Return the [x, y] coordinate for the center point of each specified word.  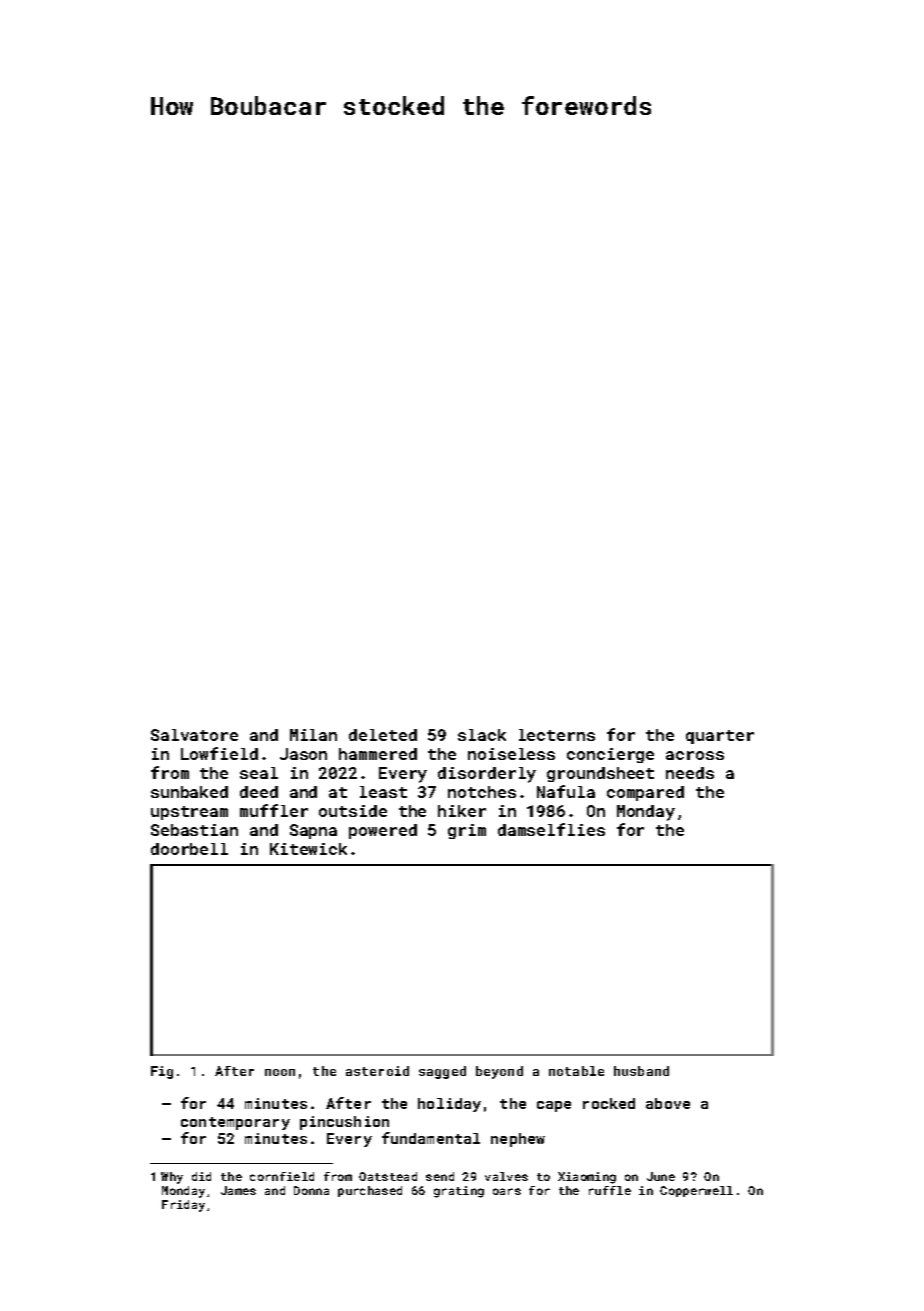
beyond [499, 1072]
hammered [378, 754]
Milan [313, 735]
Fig [162, 1072]
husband [641, 1071]
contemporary [235, 1123]
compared [645, 793]
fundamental [431, 1138]
